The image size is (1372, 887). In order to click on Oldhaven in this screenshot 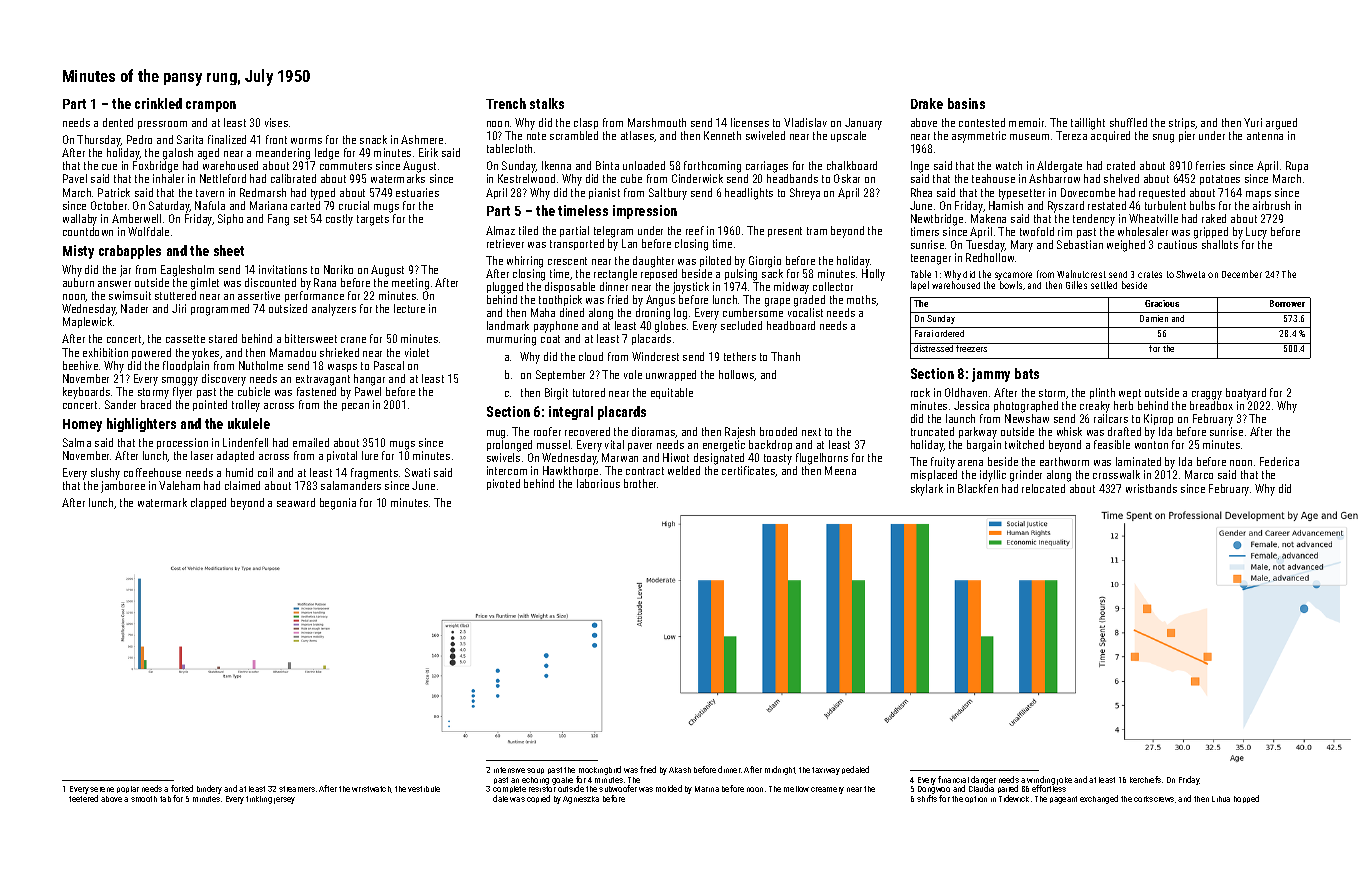, I will do `click(966, 392)`.
